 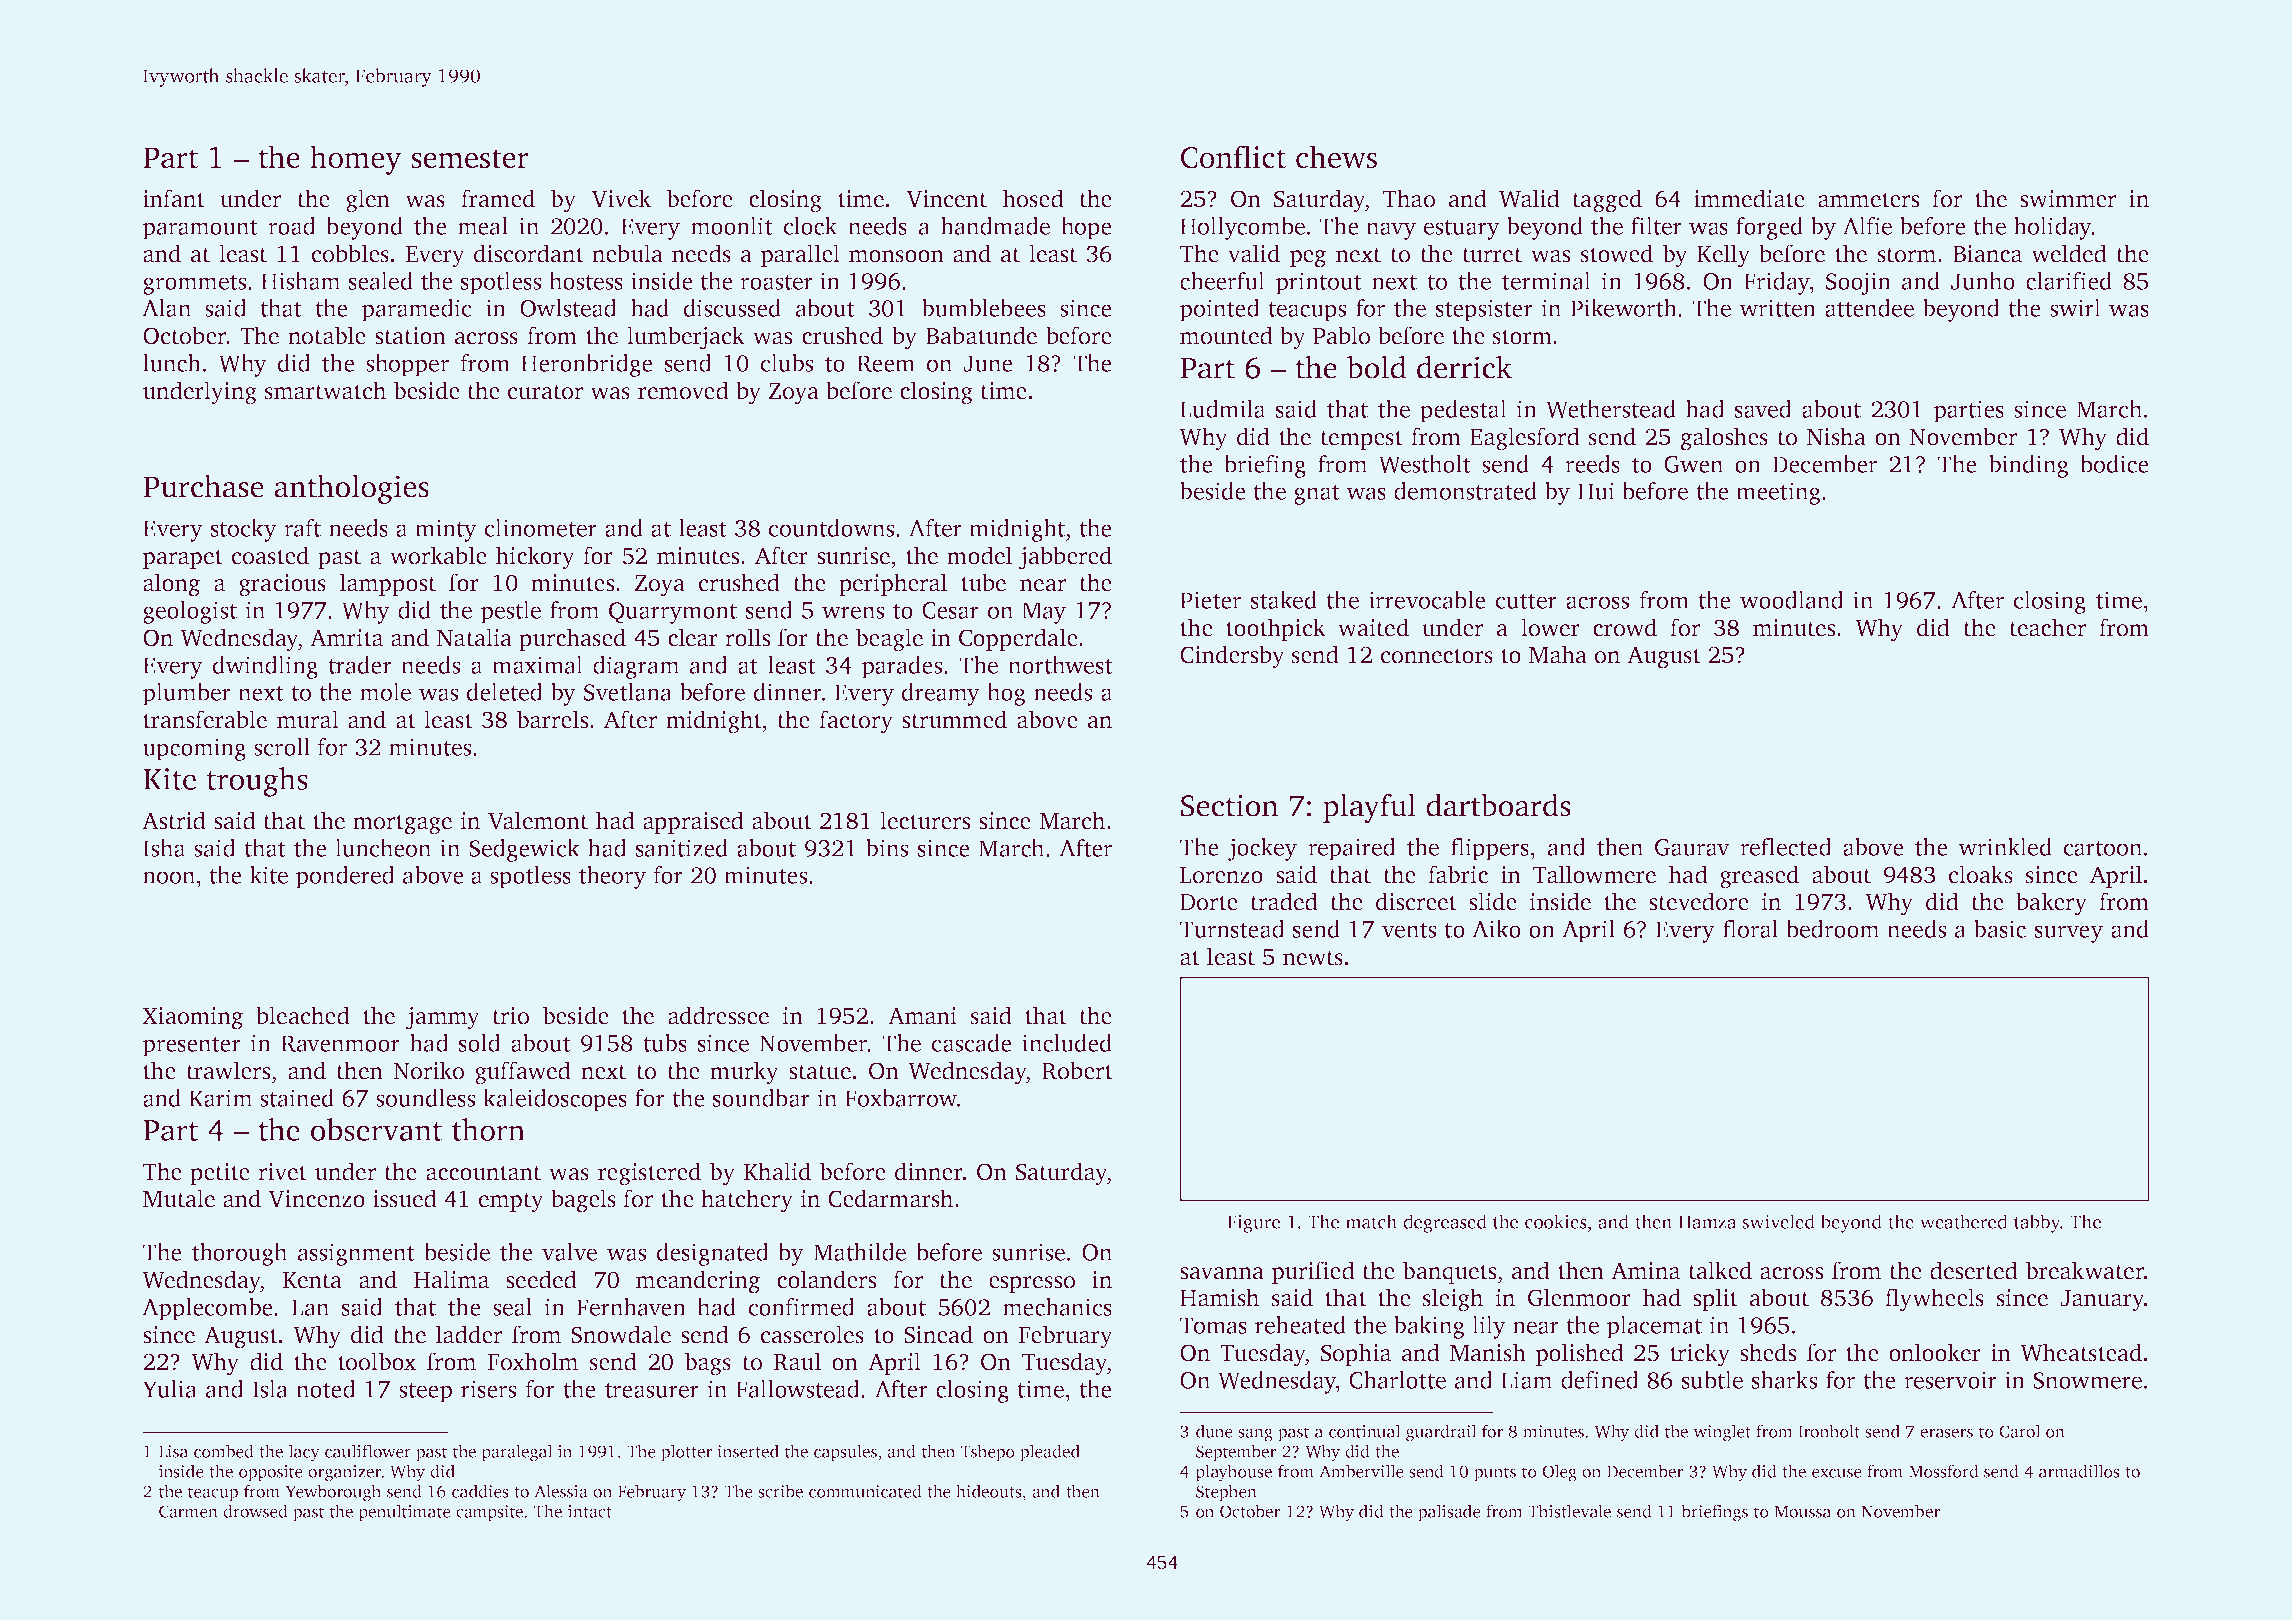 What do you see at coordinates (356, 160) in the image?
I see `homey` at bounding box center [356, 160].
